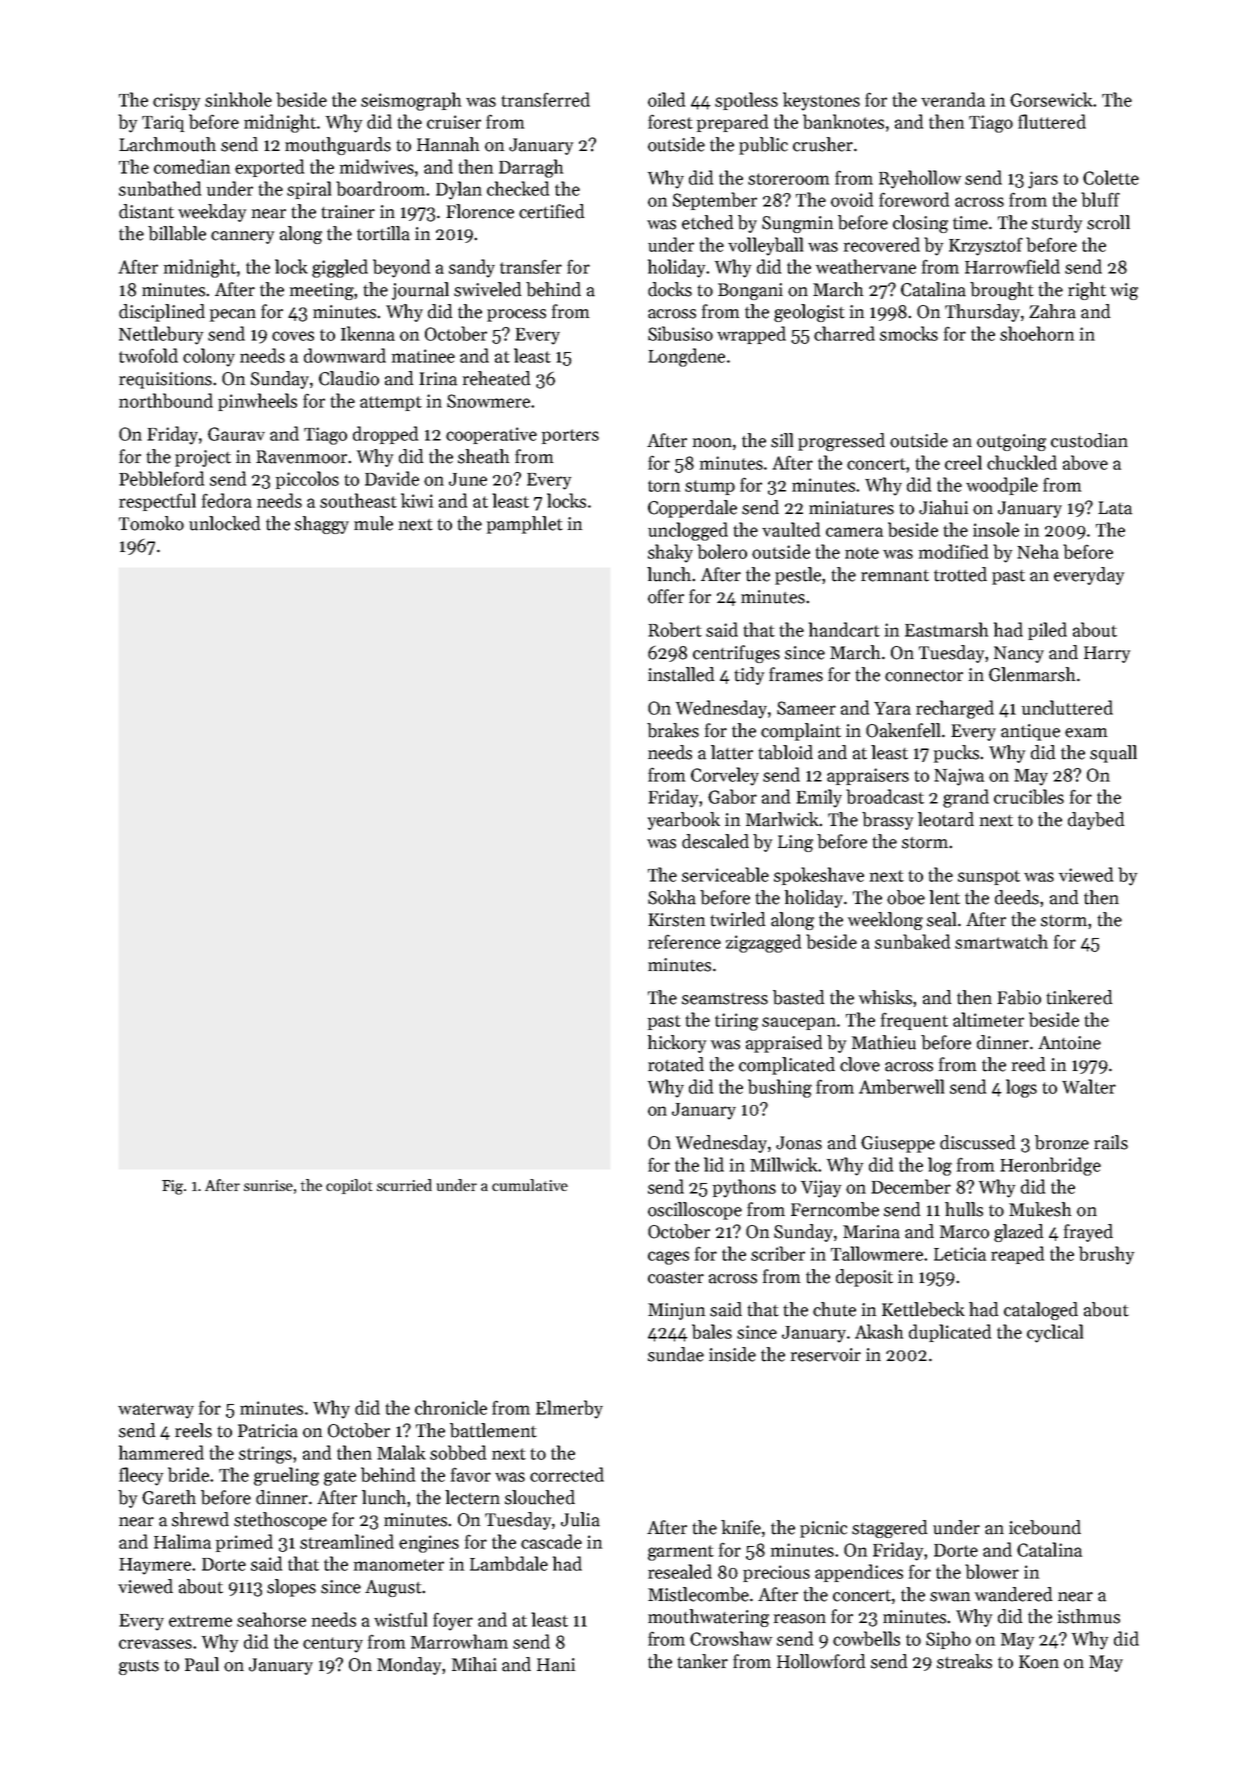 This page has height=1780, width=1258. I want to click on sunrise, so click(268, 1185).
